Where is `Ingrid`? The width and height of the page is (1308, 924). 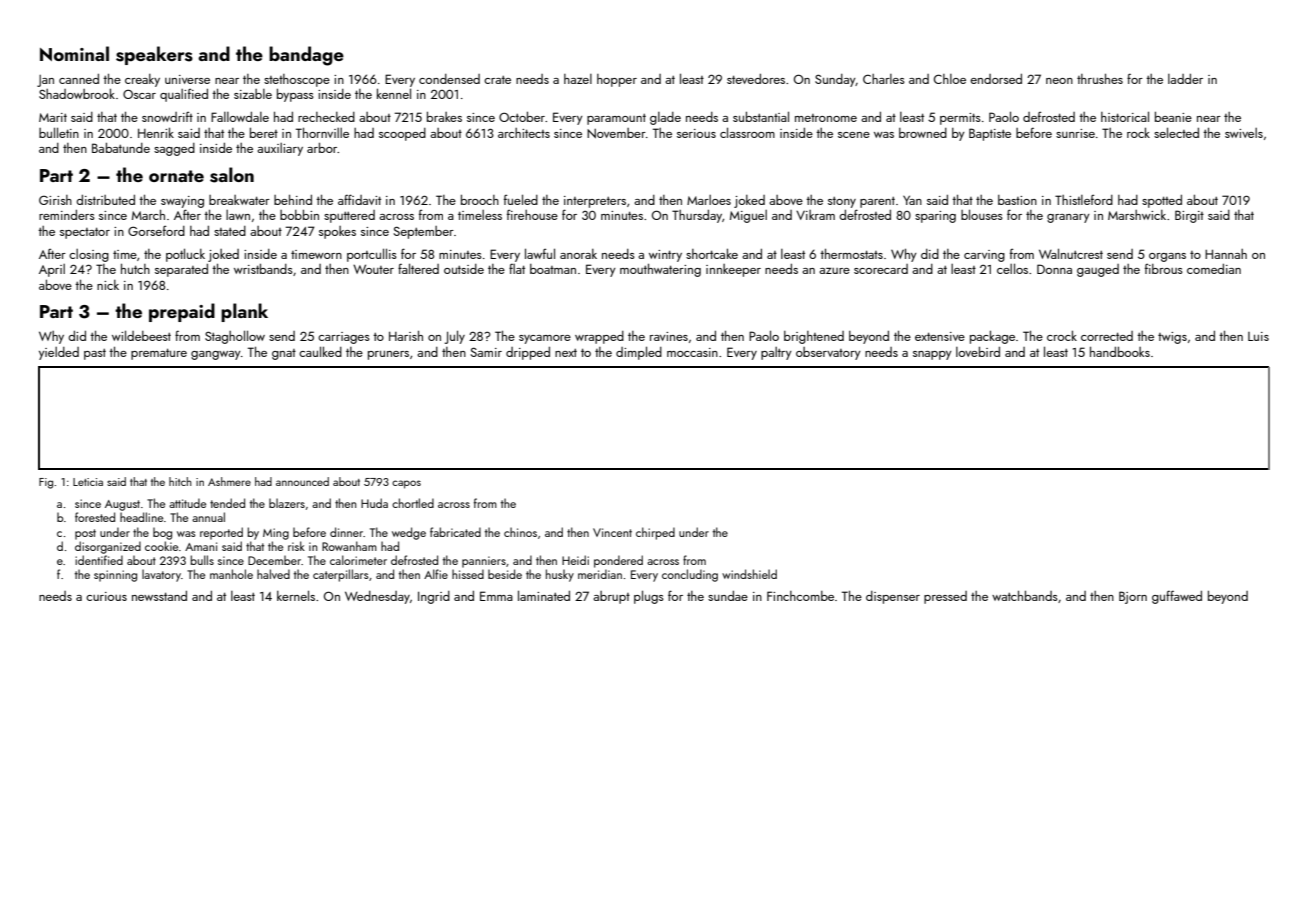
Ingrid is located at coordinates (434, 597).
